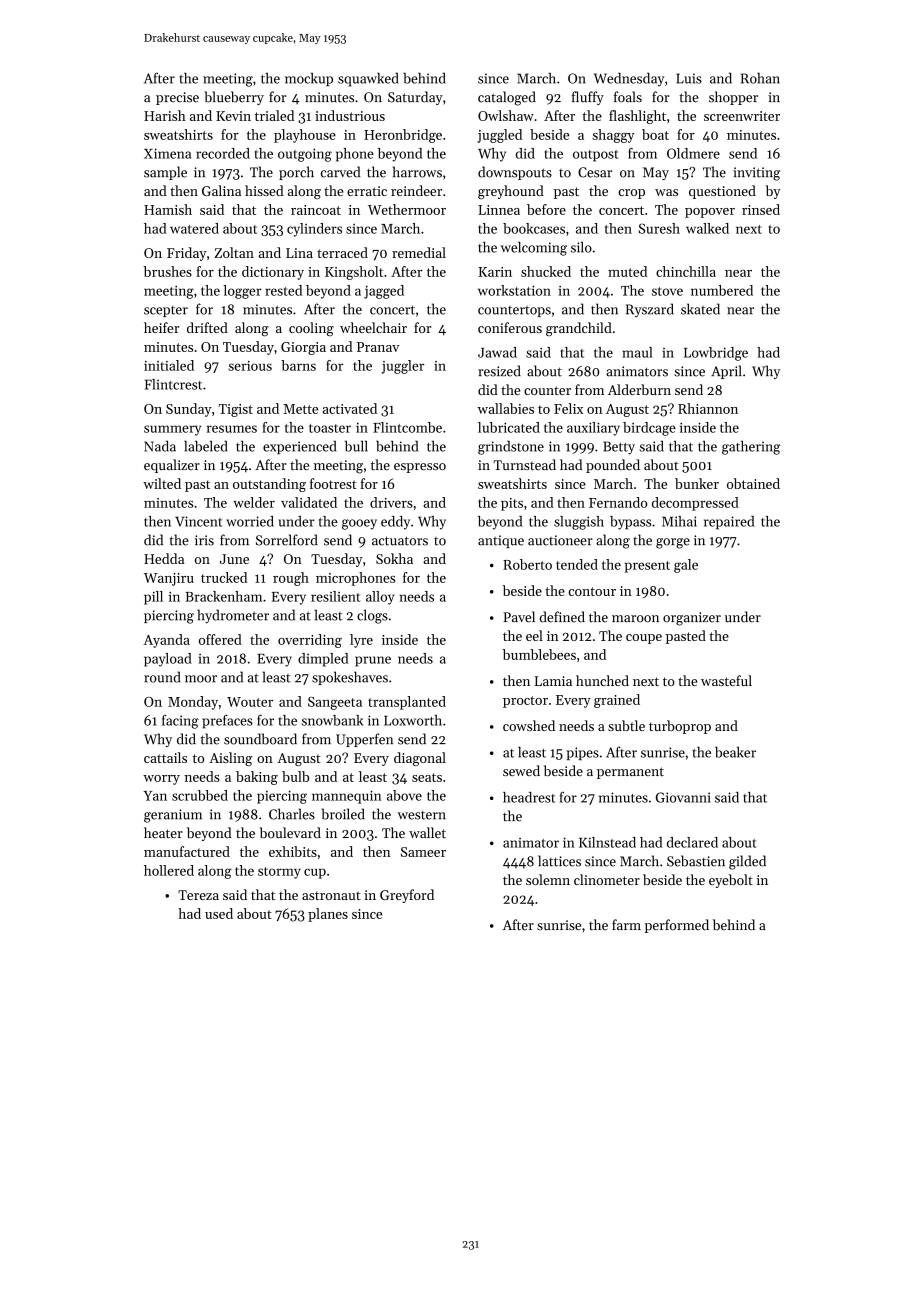 The image size is (924, 1314). What do you see at coordinates (250, 366) in the screenshot?
I see `serious` at bounding box center [250, 366].
